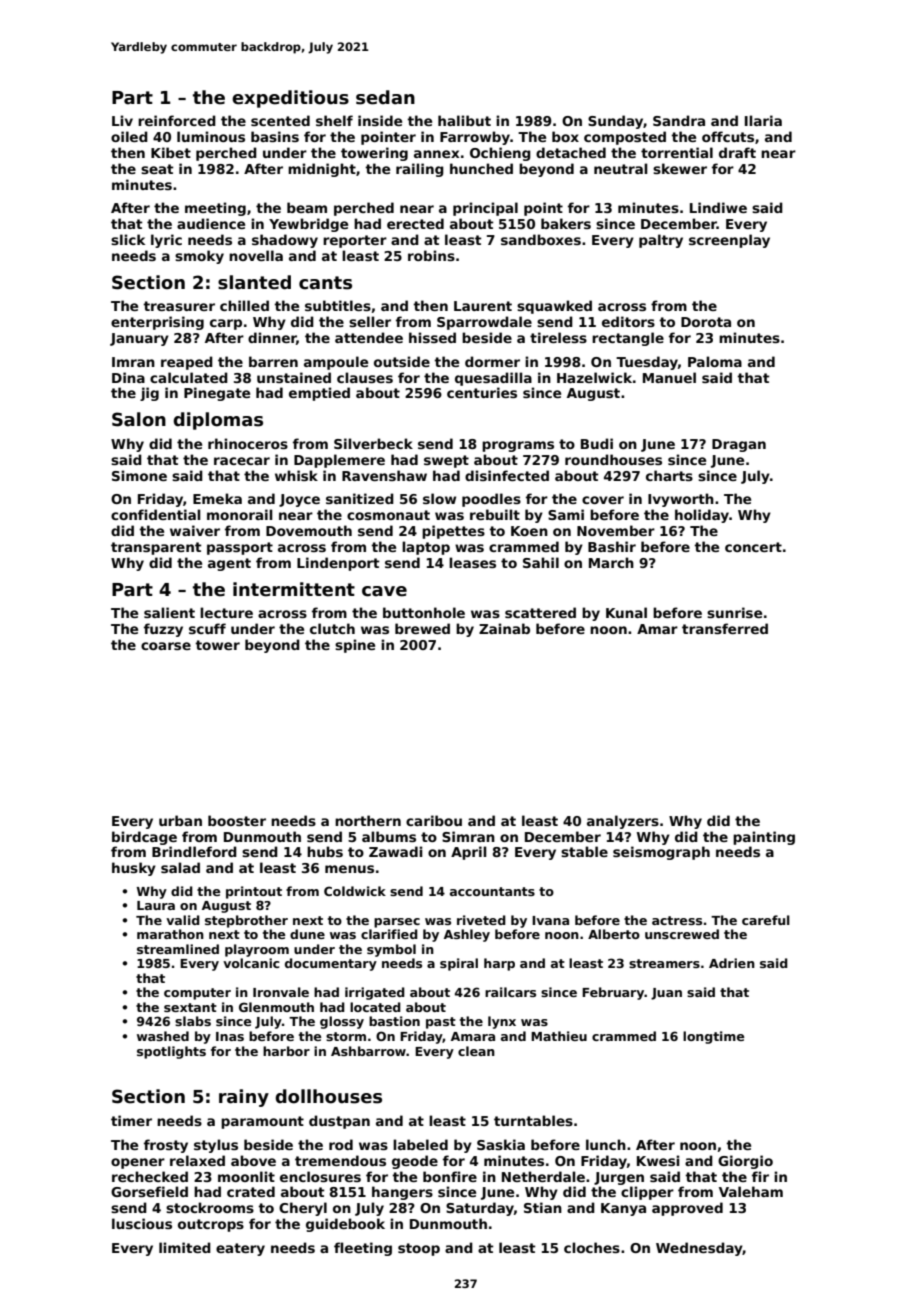 This screenshot has width=908, height=1316. Describe the element at coordinates (325, 283) in the screenshot. I see `cants` at that location.
